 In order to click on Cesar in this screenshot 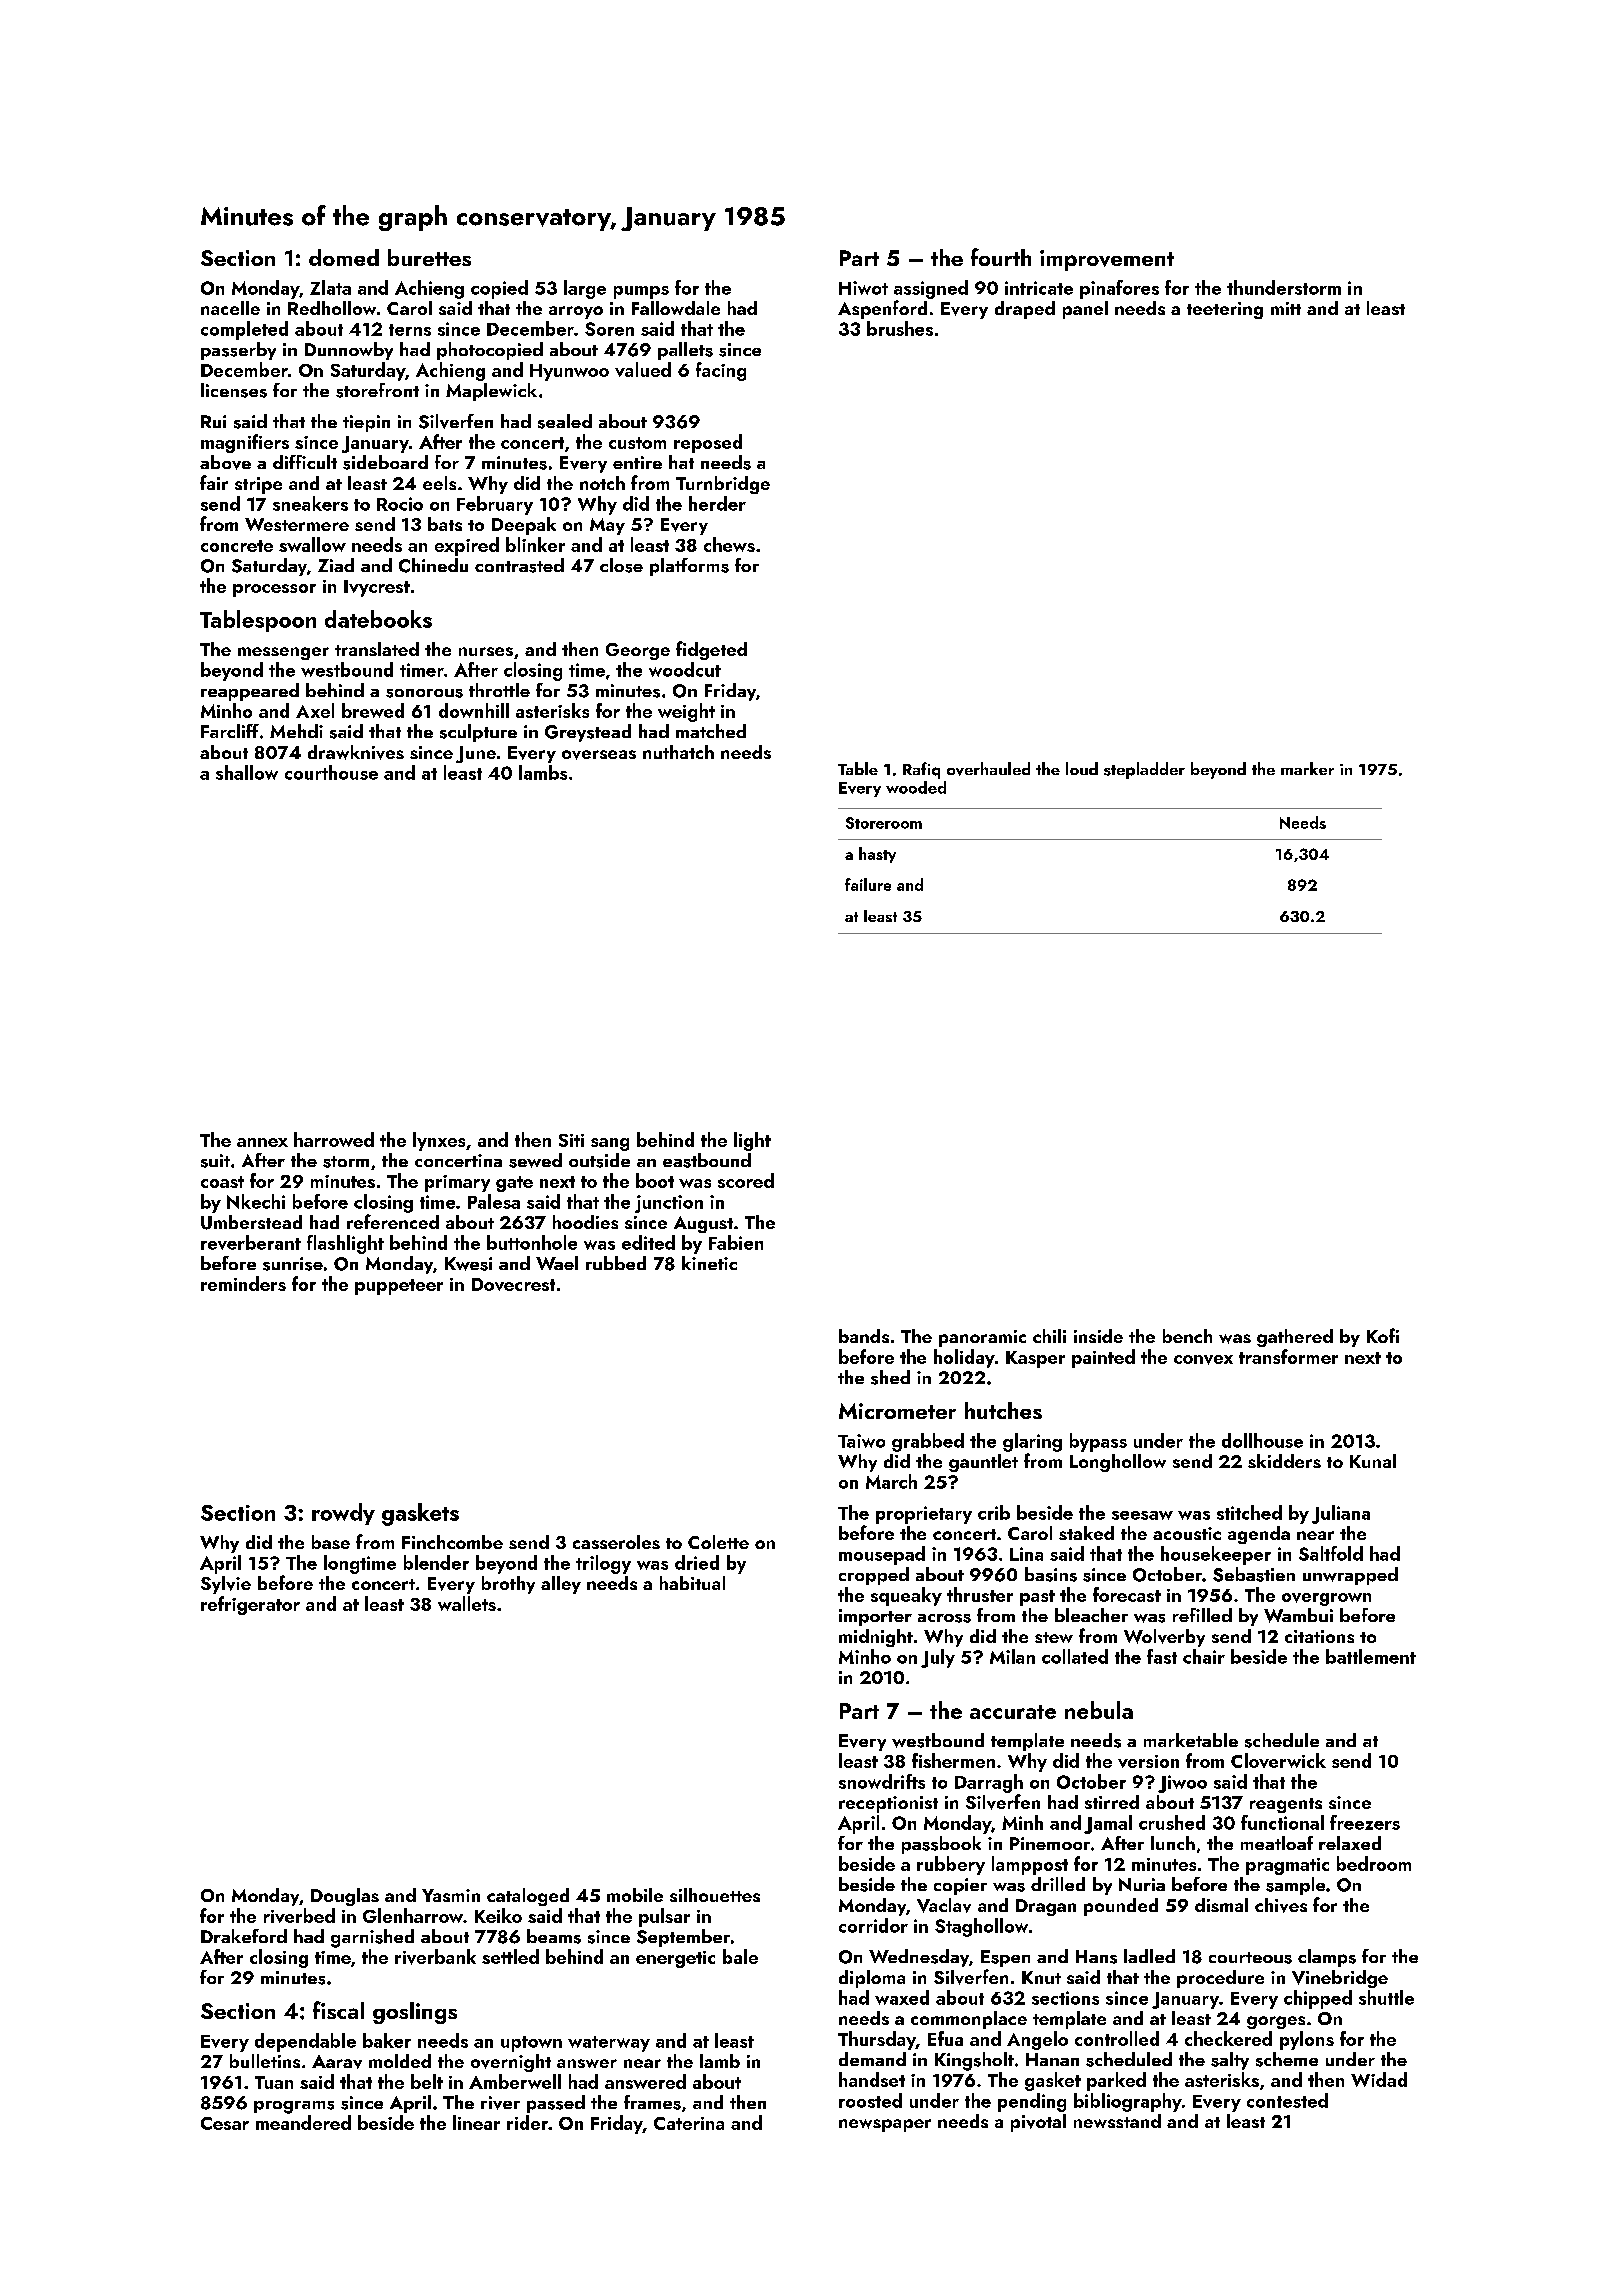, I will do `click(225, 2123)`.
